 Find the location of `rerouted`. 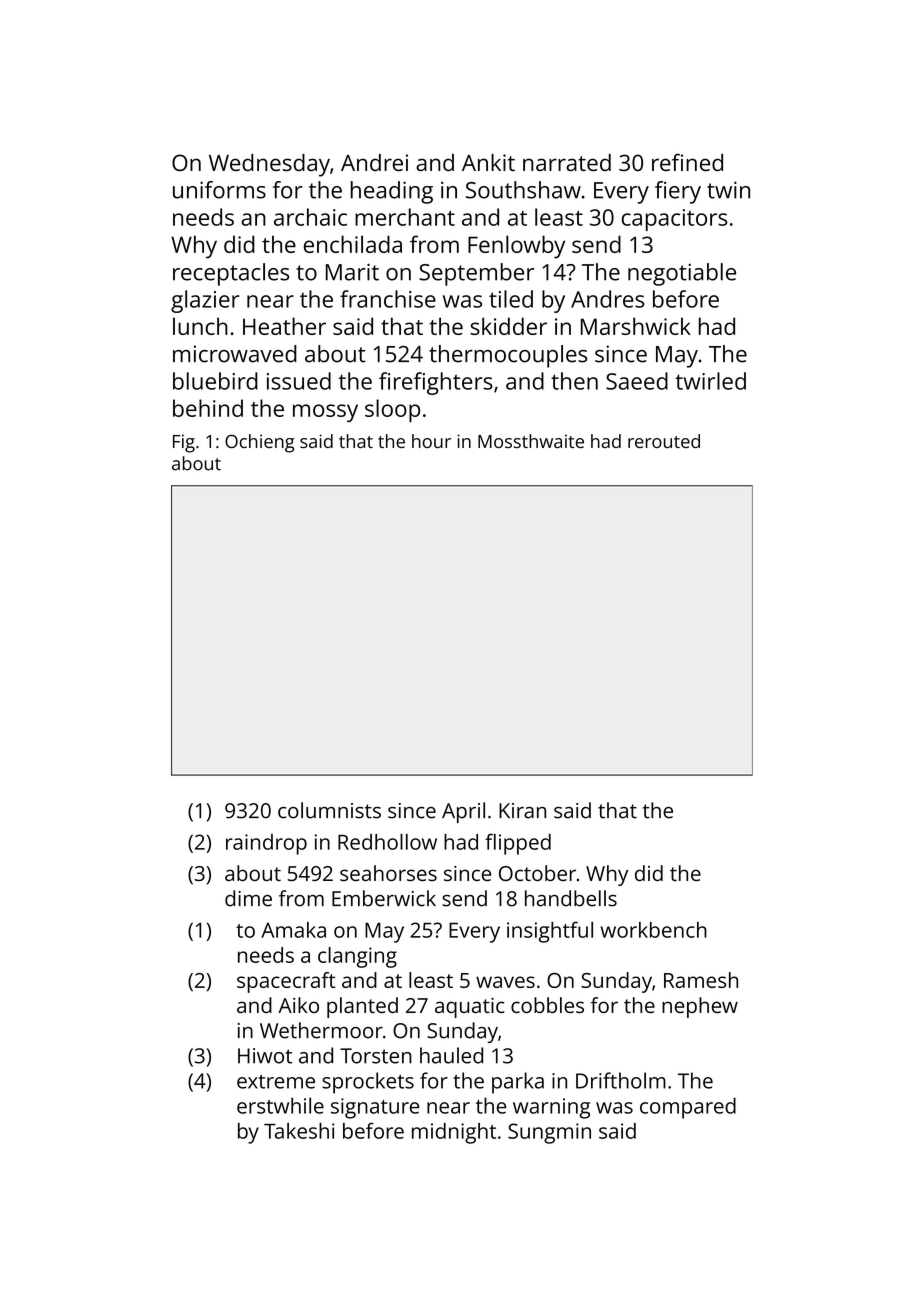

rerouted is located at coordinates (664, 441).
